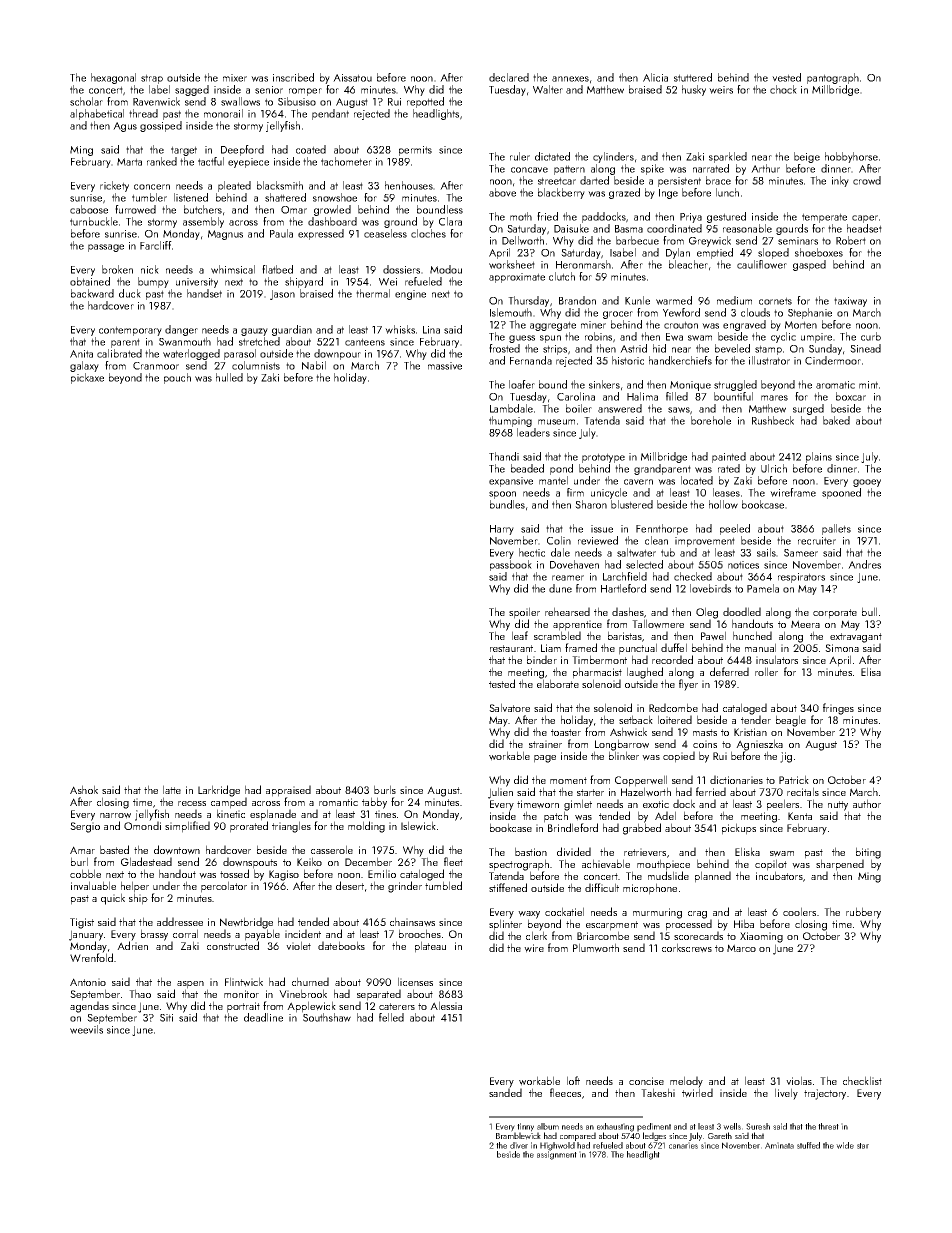  Describe the element at coordinates (511, 312) in the screenshot. I see `Islemouth` at that location.
